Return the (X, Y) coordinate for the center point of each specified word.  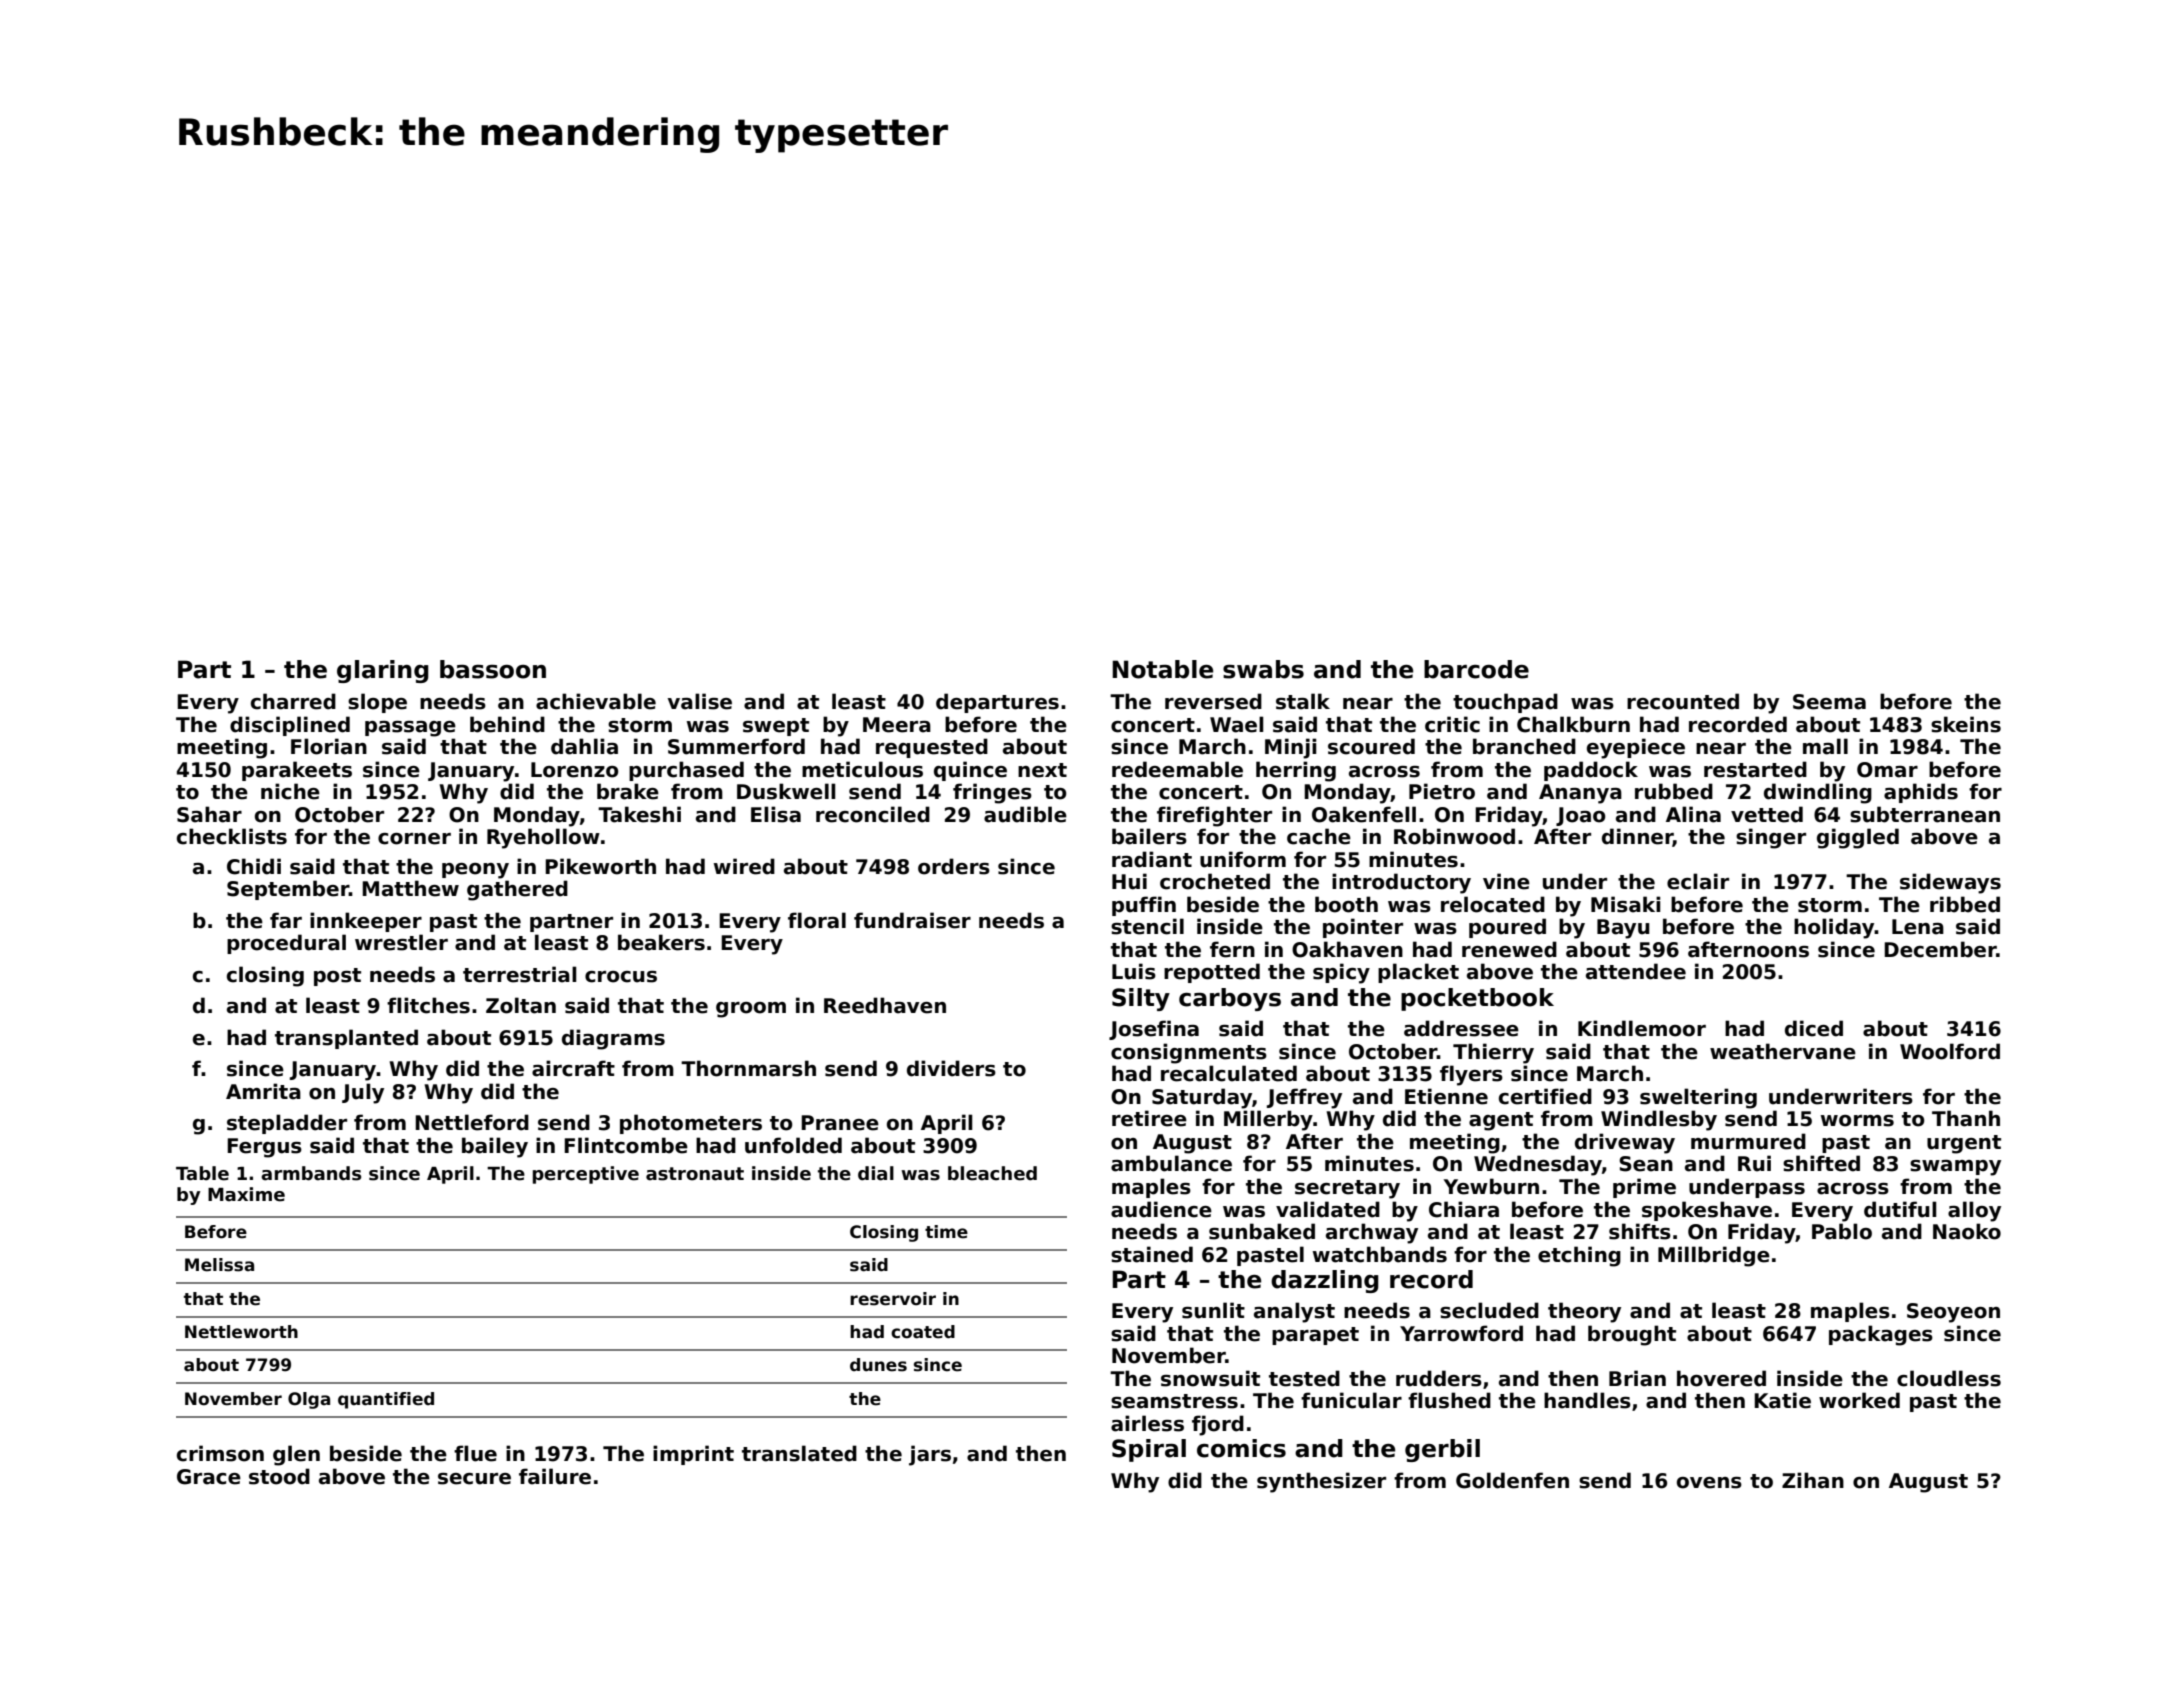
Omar (1887, 770)
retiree (1149, 1118)
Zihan (1813, 1480)
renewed (1509, 949)
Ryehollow (543, 838)
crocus (621, 977)
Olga (309, 1400)
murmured (1748, 1141)
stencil (1147, 926)
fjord (1218, 1425)
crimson (220, 1453)
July (363, 1093)
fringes (992, 793)
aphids (1921, 793)
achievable (596, 701)
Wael (1236, 724)
